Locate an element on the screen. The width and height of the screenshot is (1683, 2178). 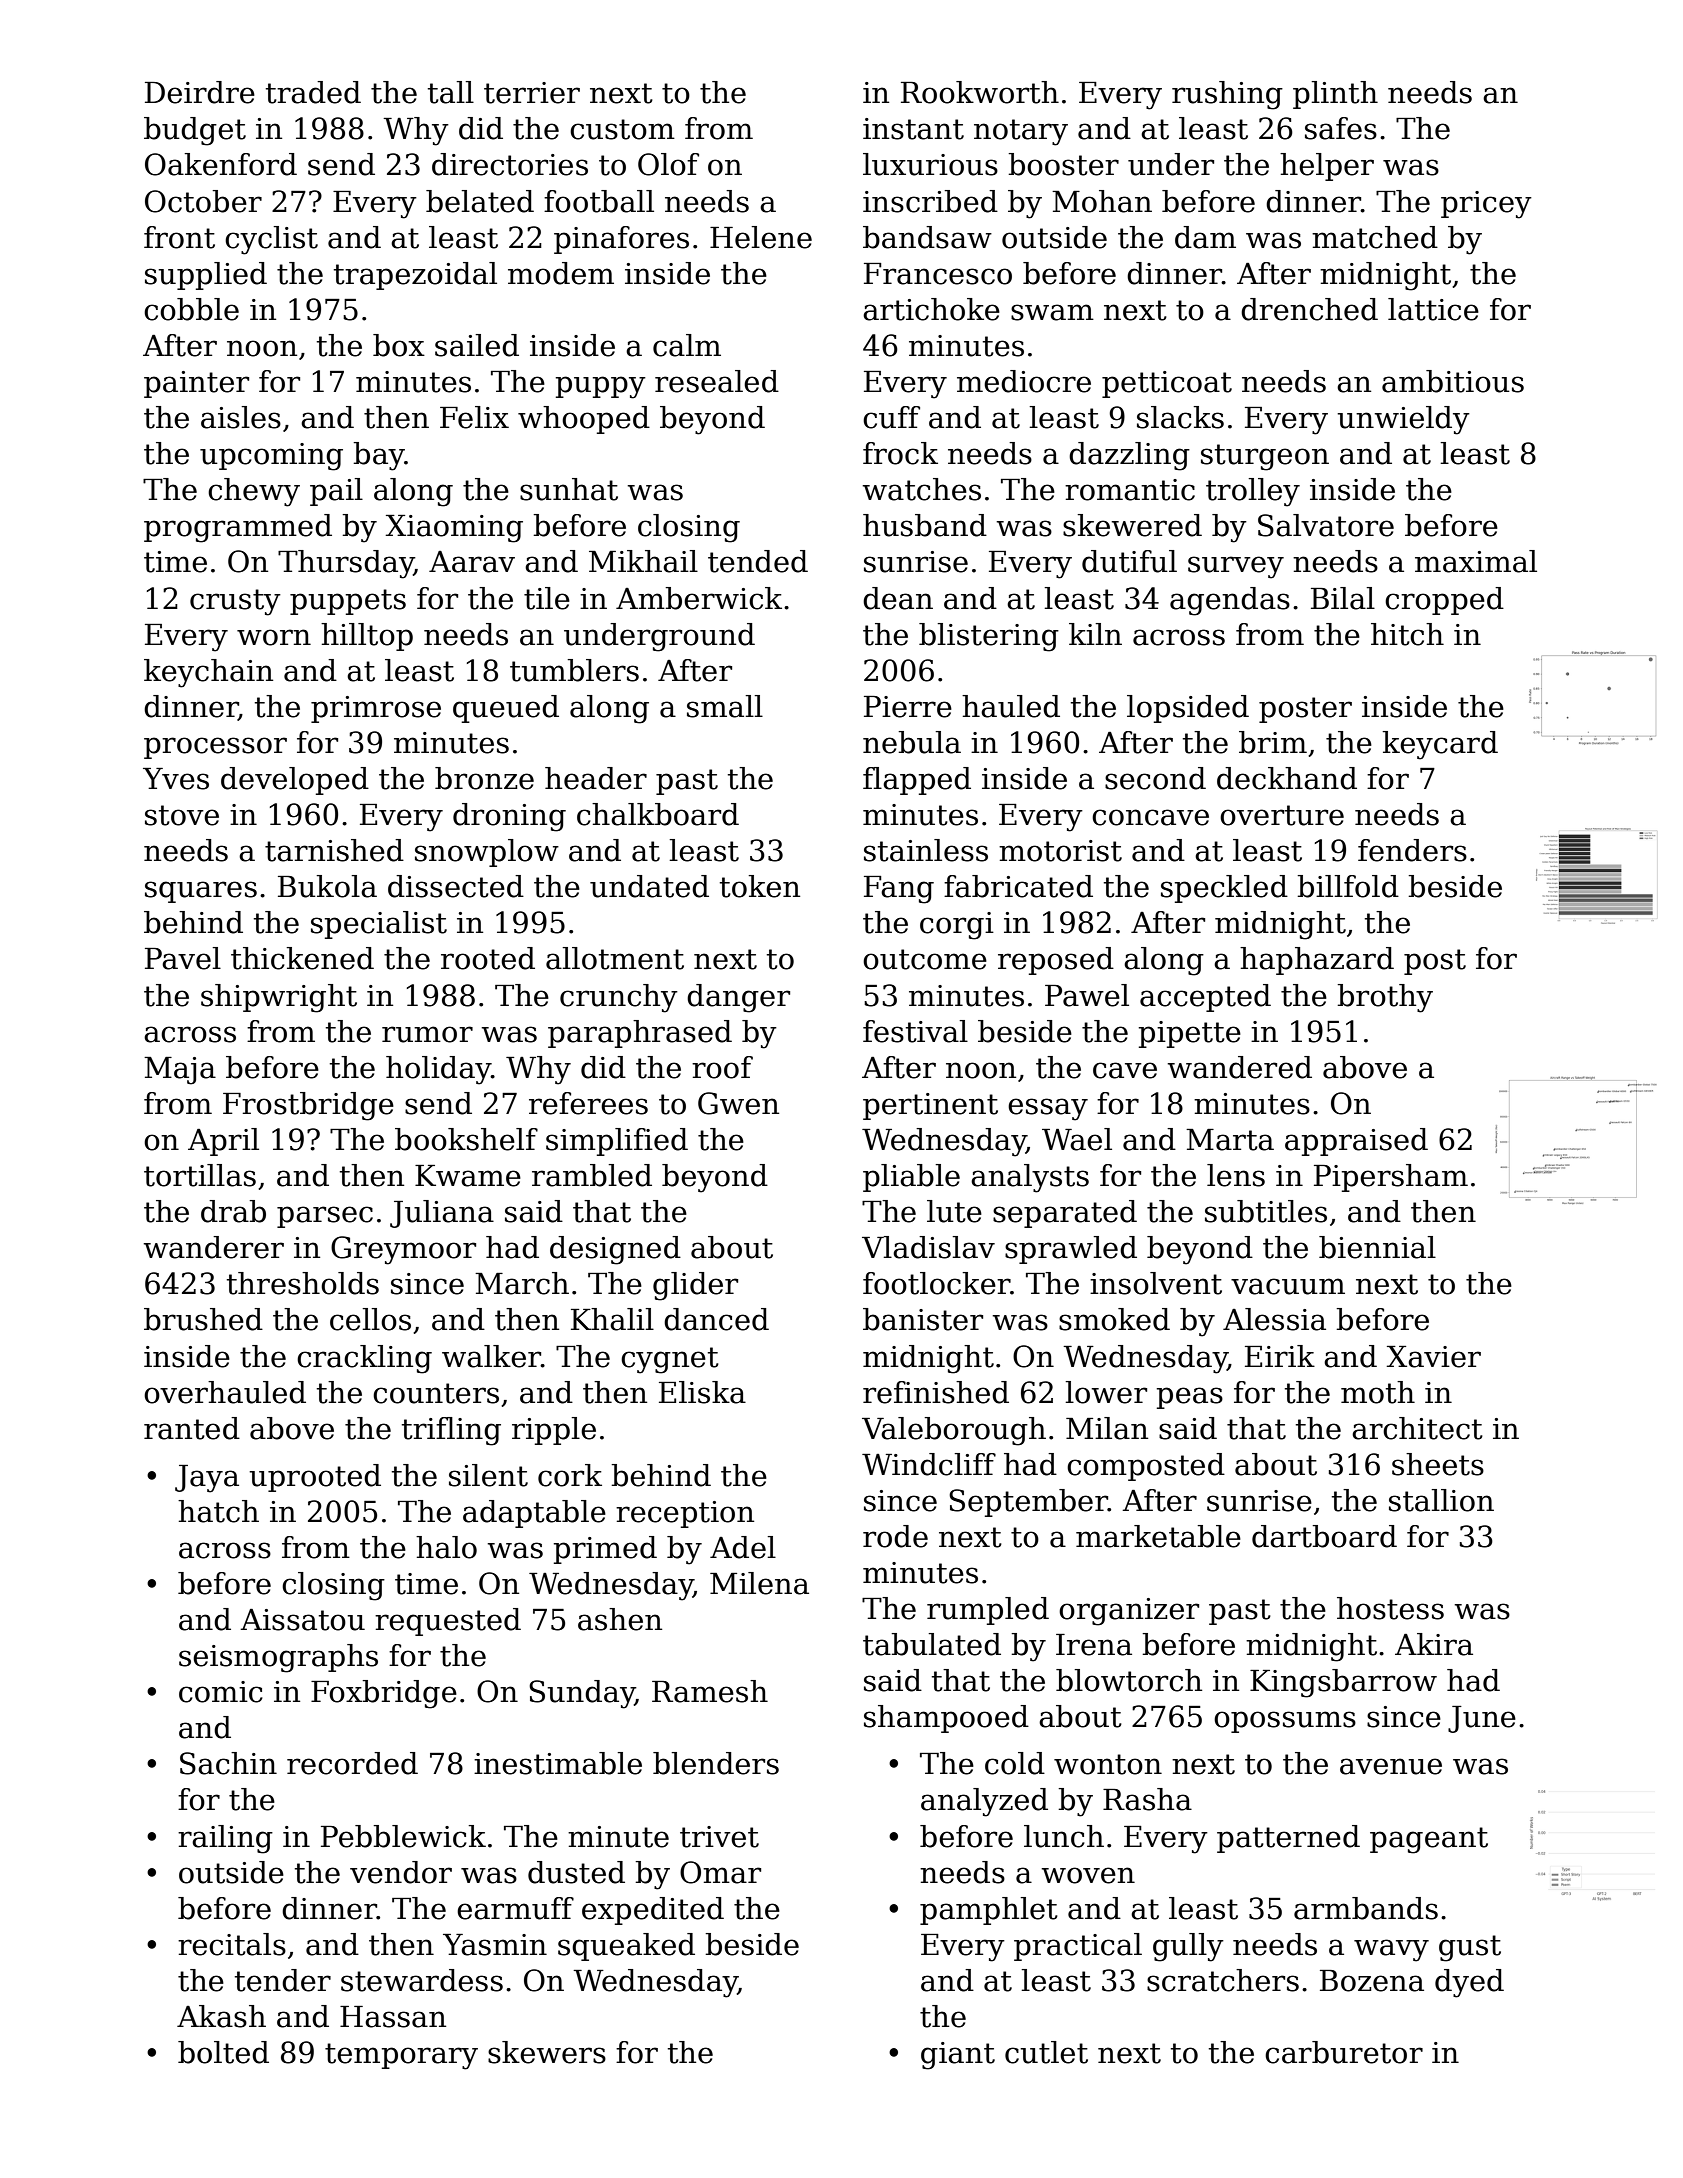
corgi is located at coordinates (957, 926).
